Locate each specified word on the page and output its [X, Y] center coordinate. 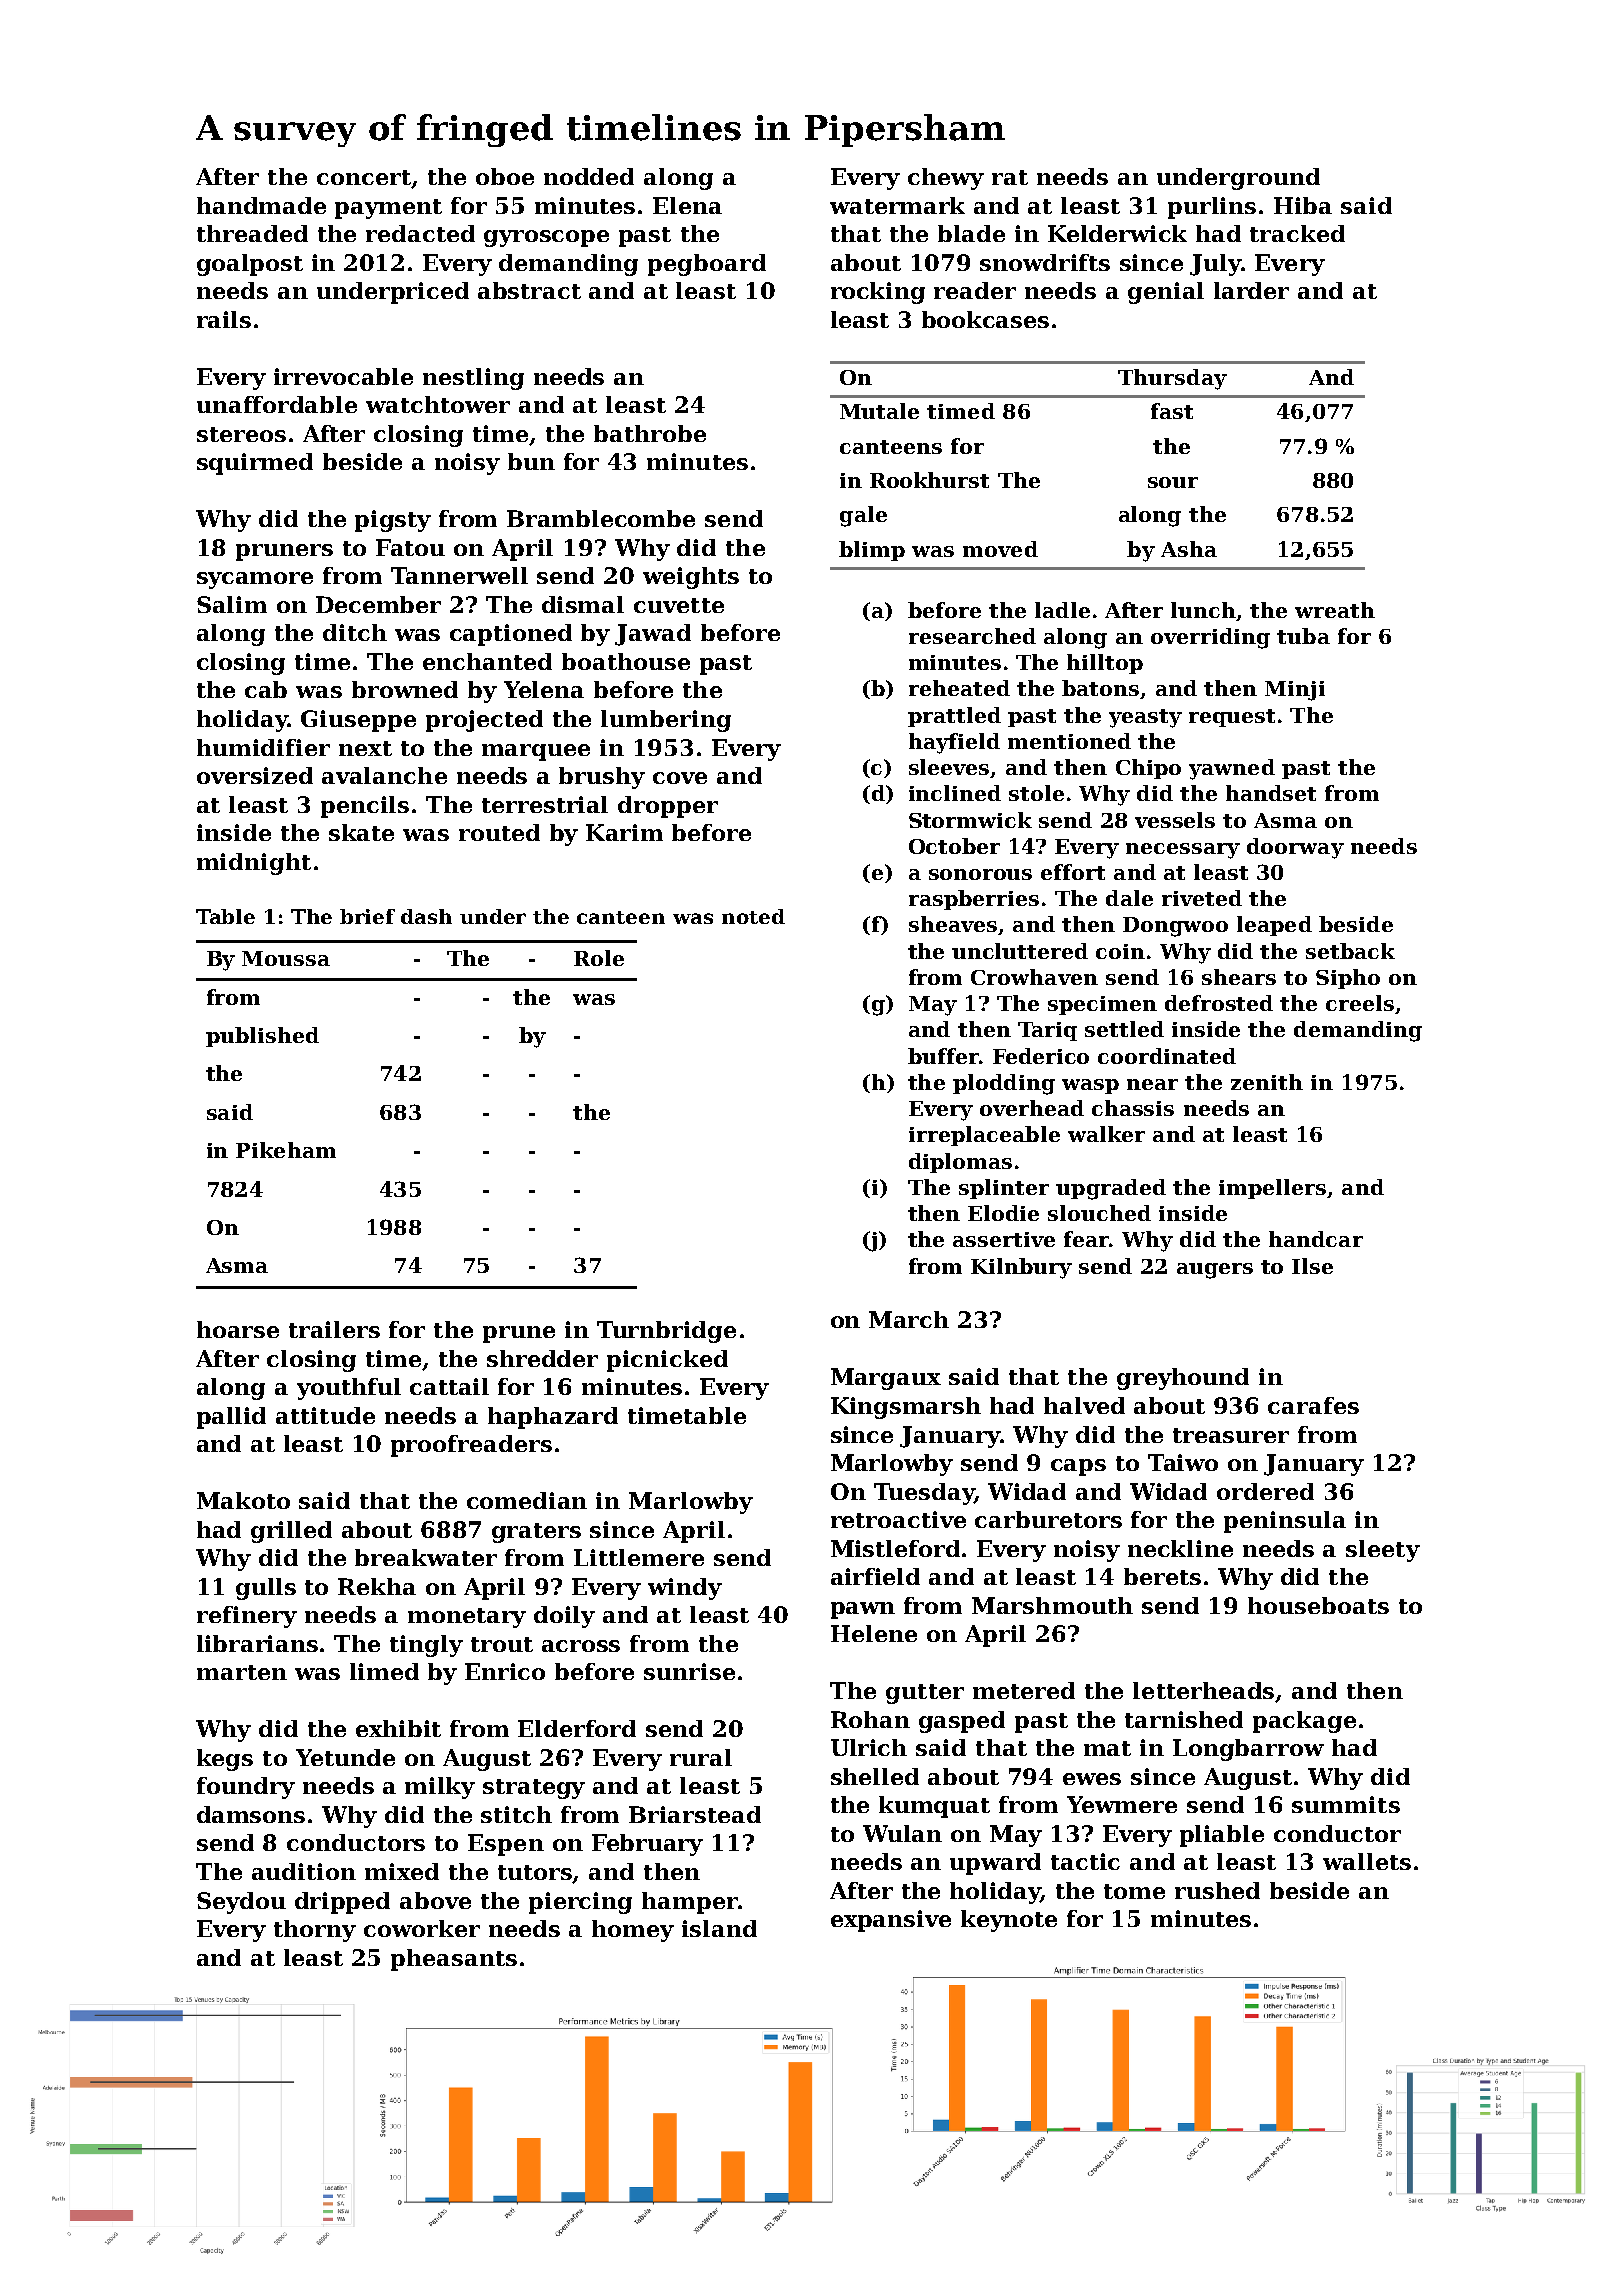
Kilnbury [1021, 1268]
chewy [946, 179]
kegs [225, 1760]
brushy [602, 778]
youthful [349, 1389]
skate [361, 832]
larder [1251, 290]
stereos [241, 434]
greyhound [1183, 1379]
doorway [1295, 848]
